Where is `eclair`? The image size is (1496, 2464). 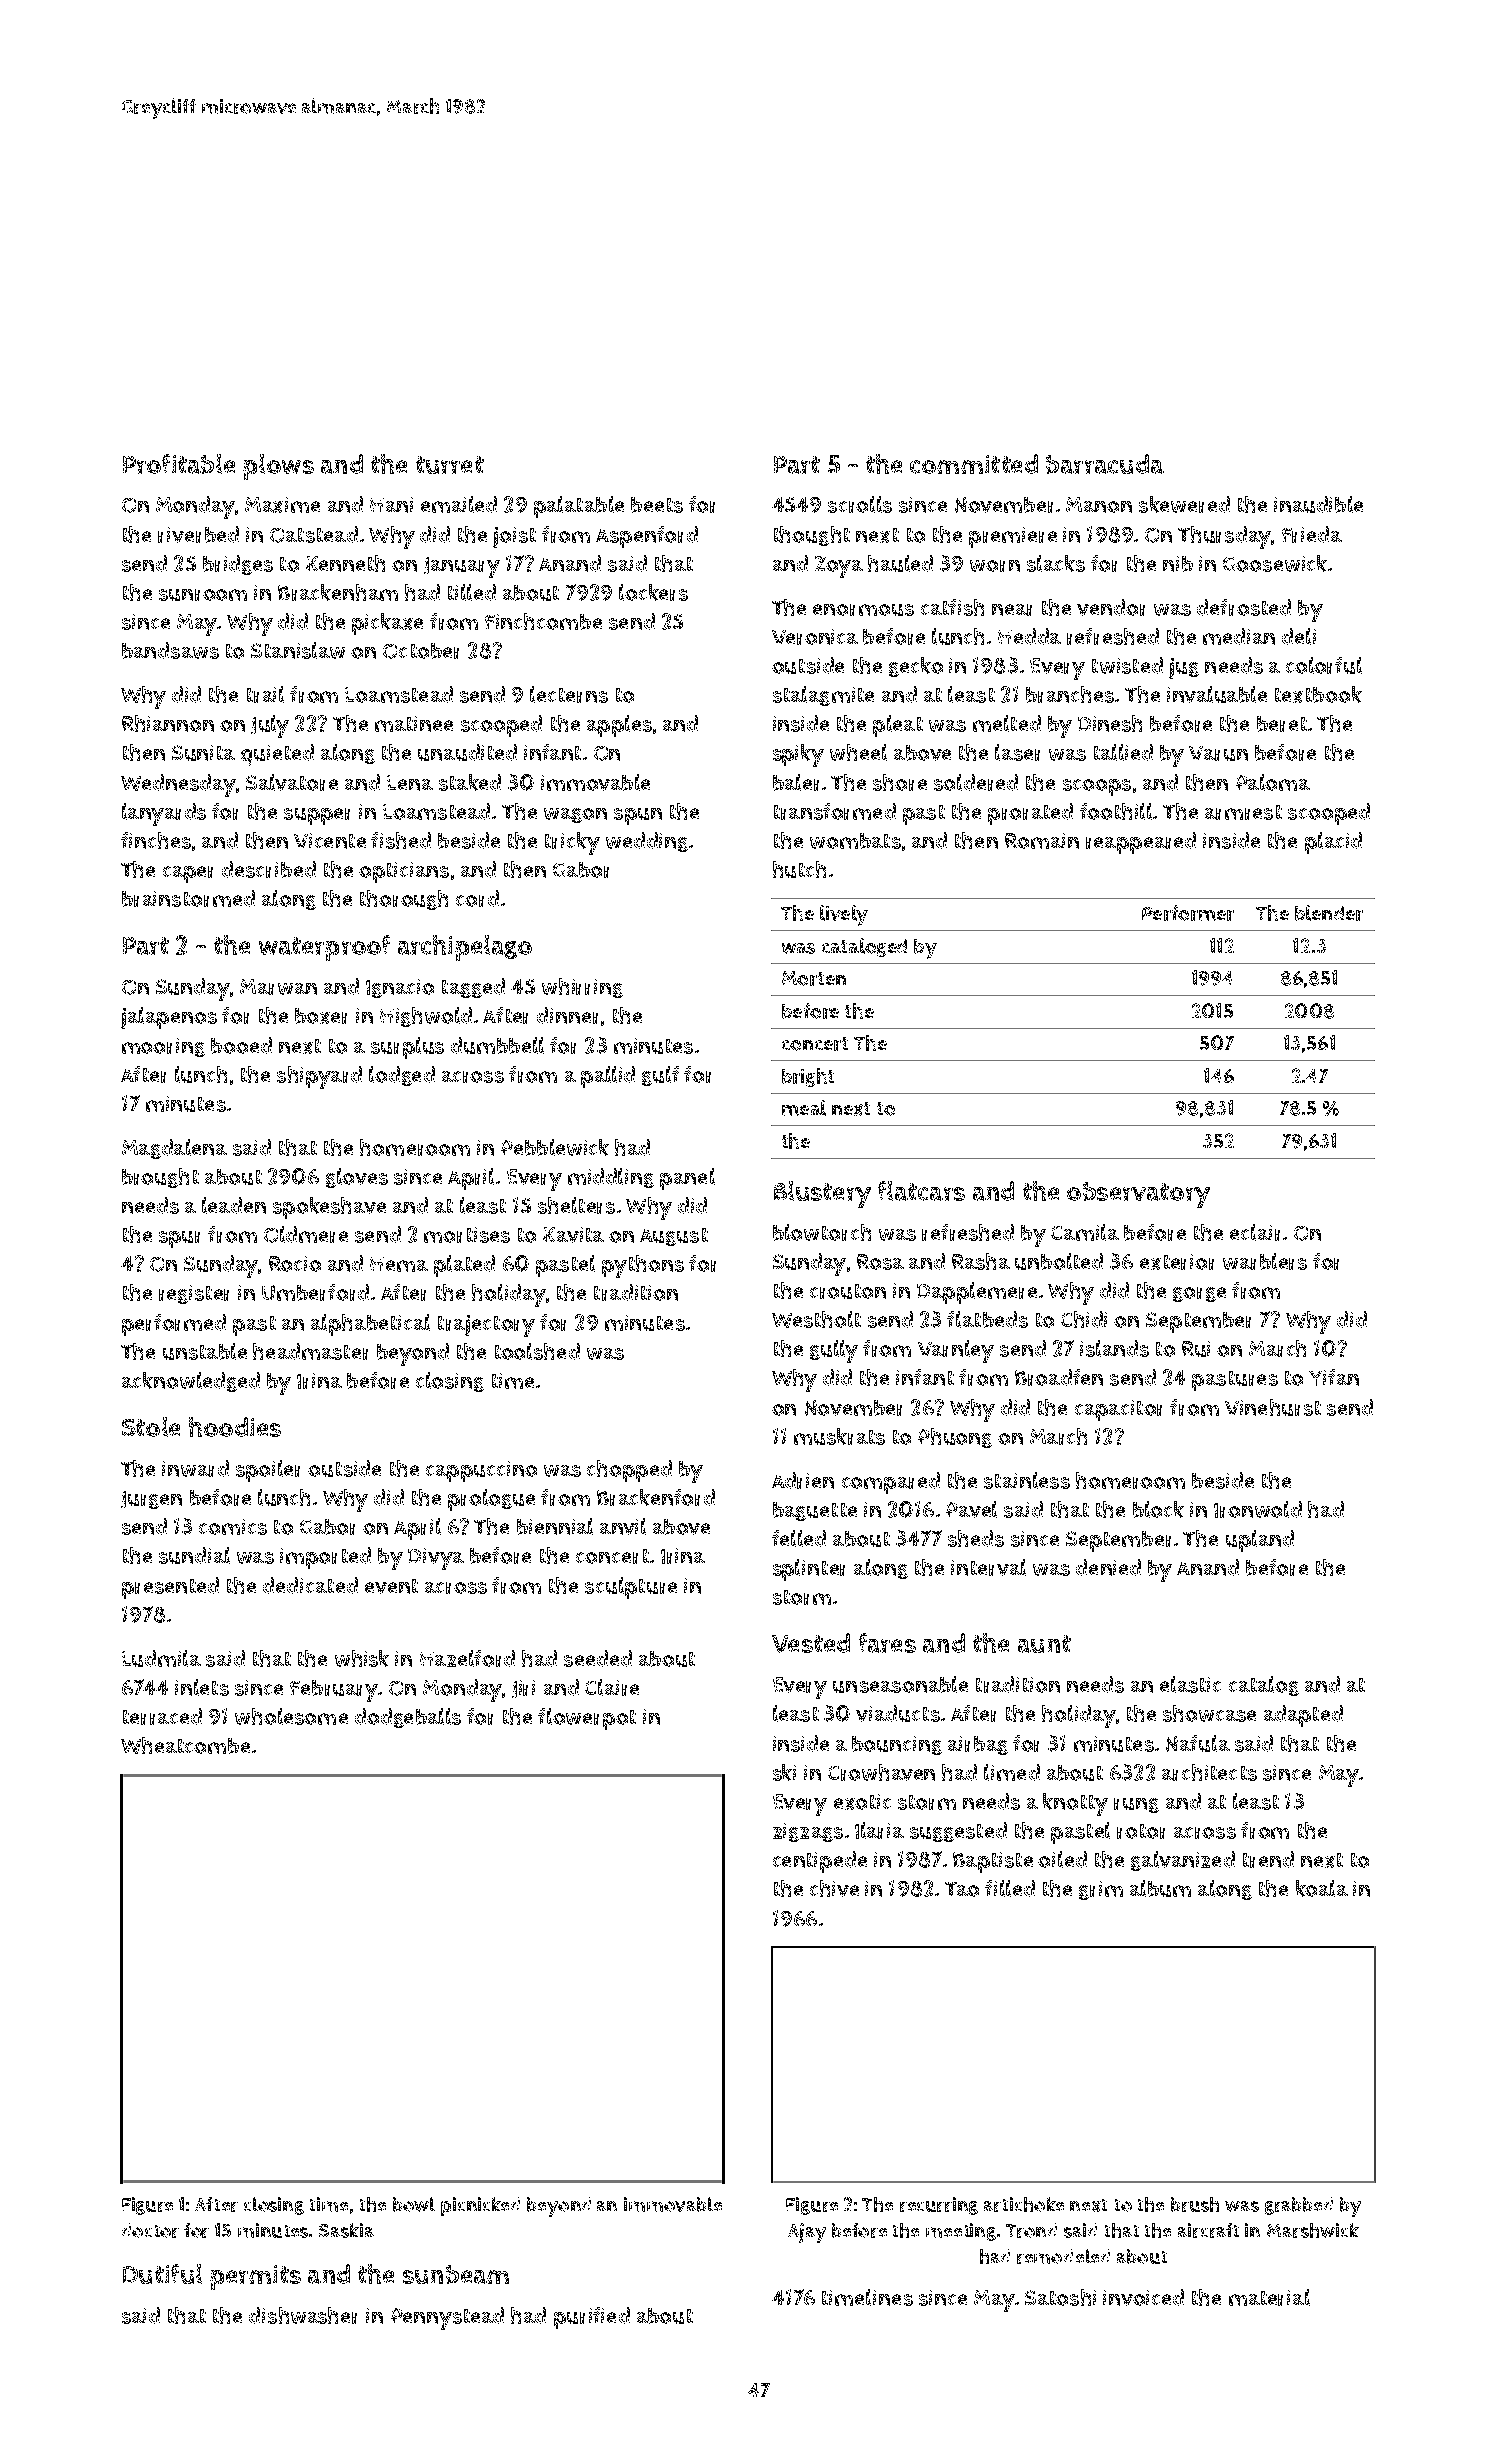 eclair is located at coordinates (1255, 1232).
